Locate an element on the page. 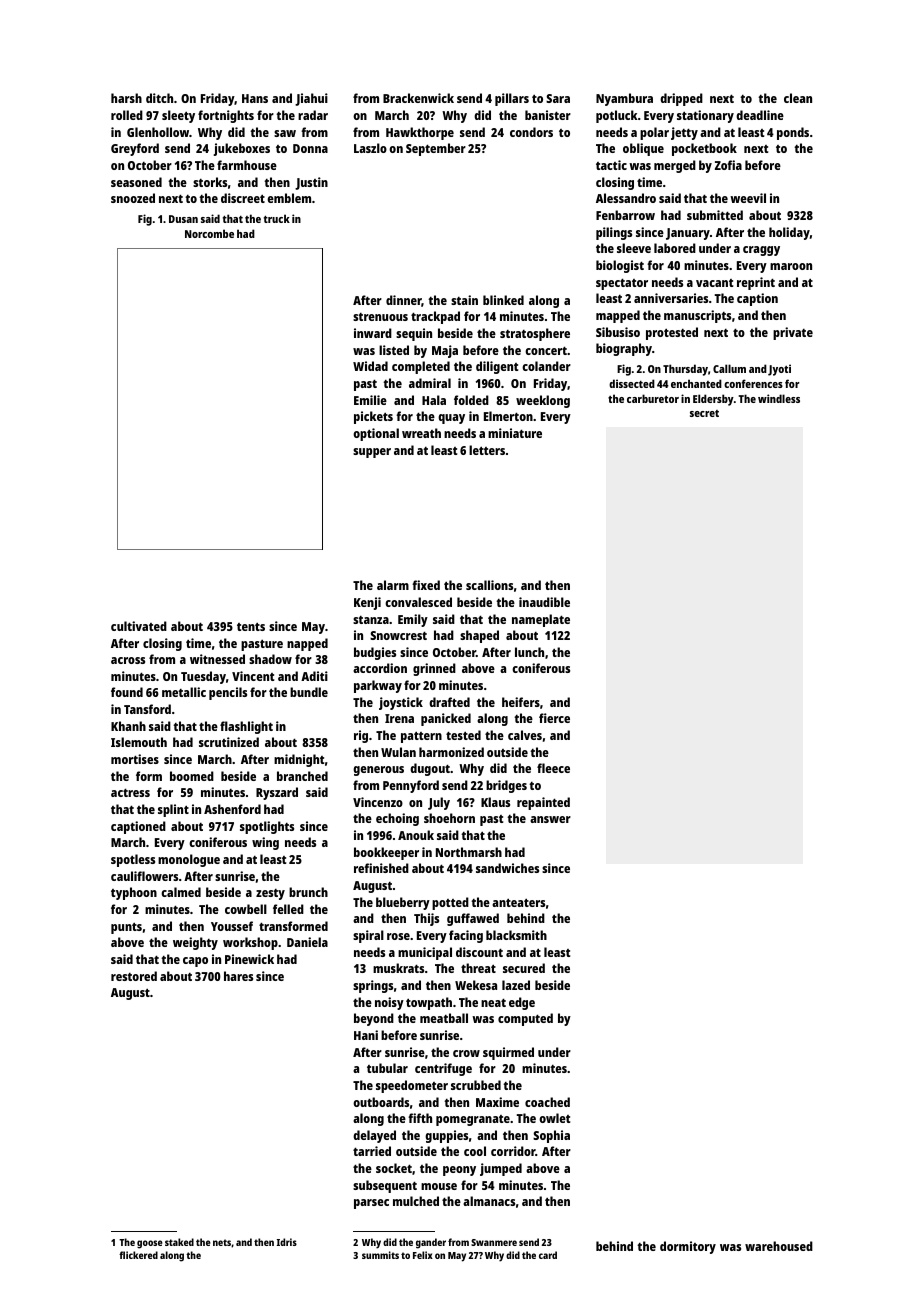 Image resolution: width=924 pixels, height=1308 pixels. Widad is located at coordinates (370, 366).
